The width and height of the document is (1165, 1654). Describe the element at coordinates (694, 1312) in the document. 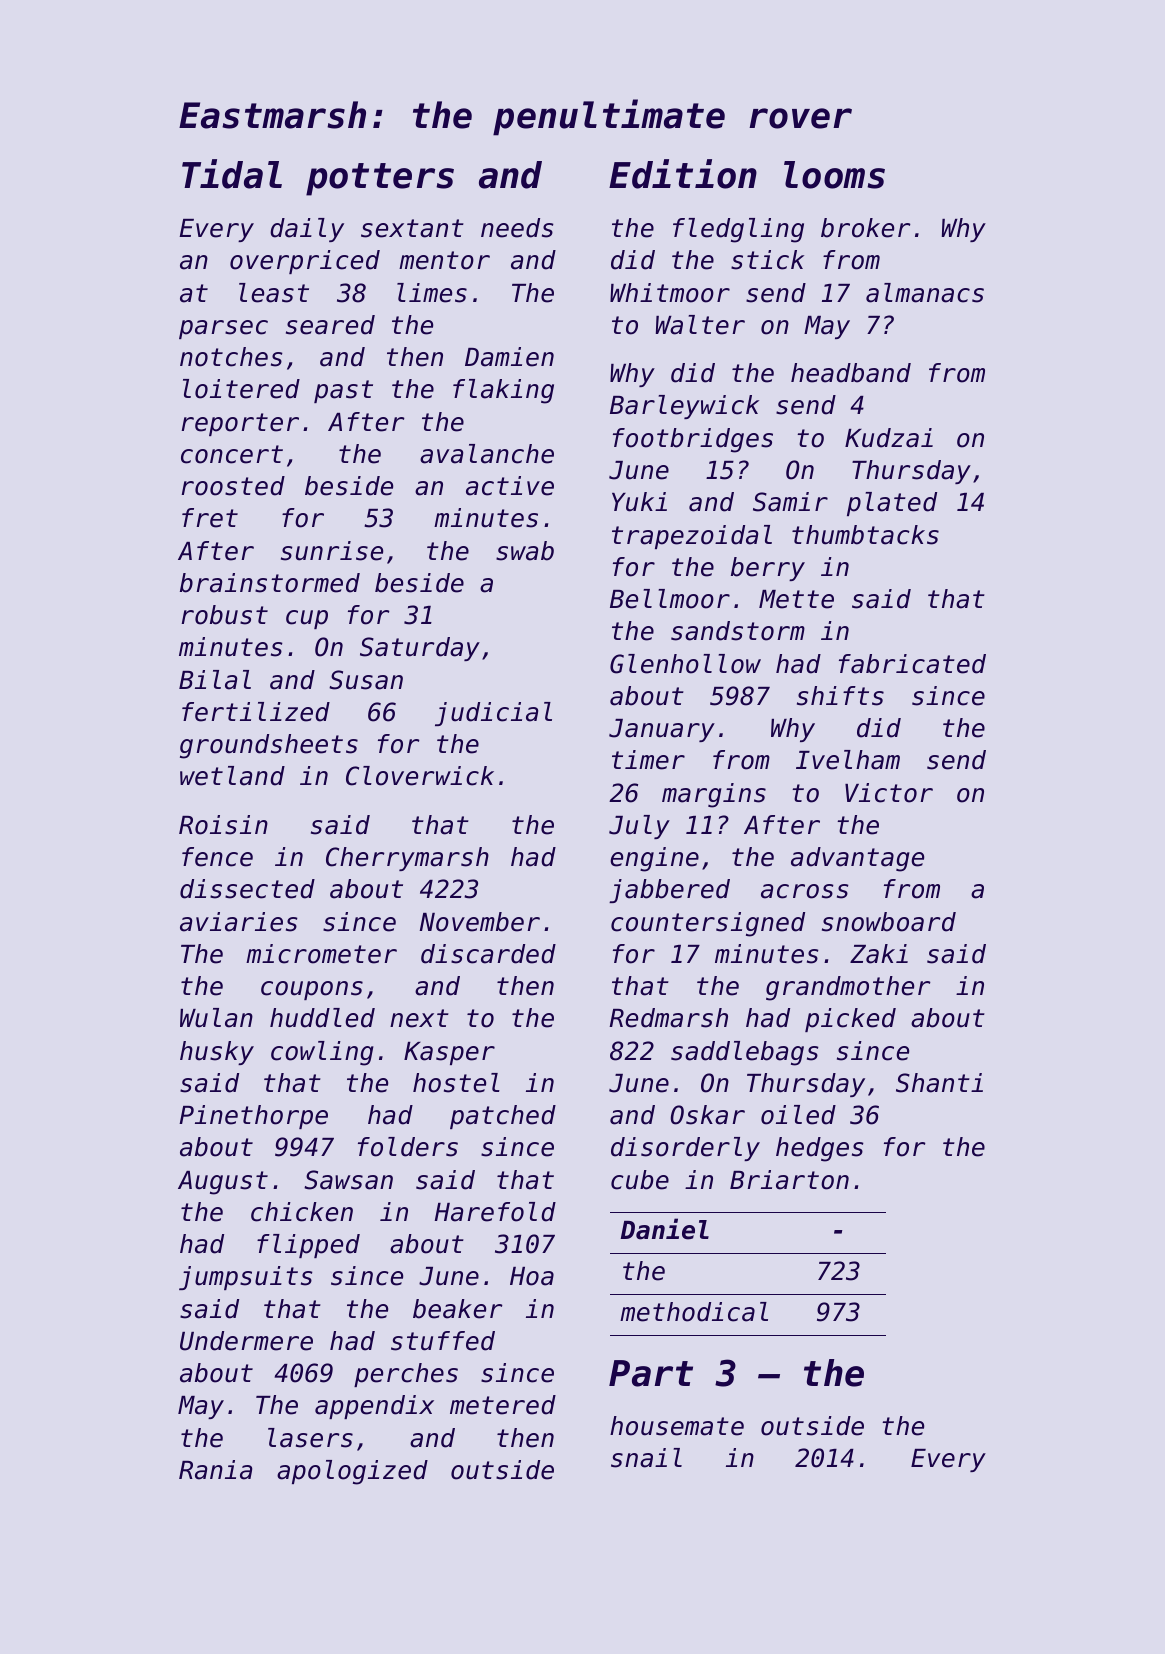

I see `methodical` at that location.
